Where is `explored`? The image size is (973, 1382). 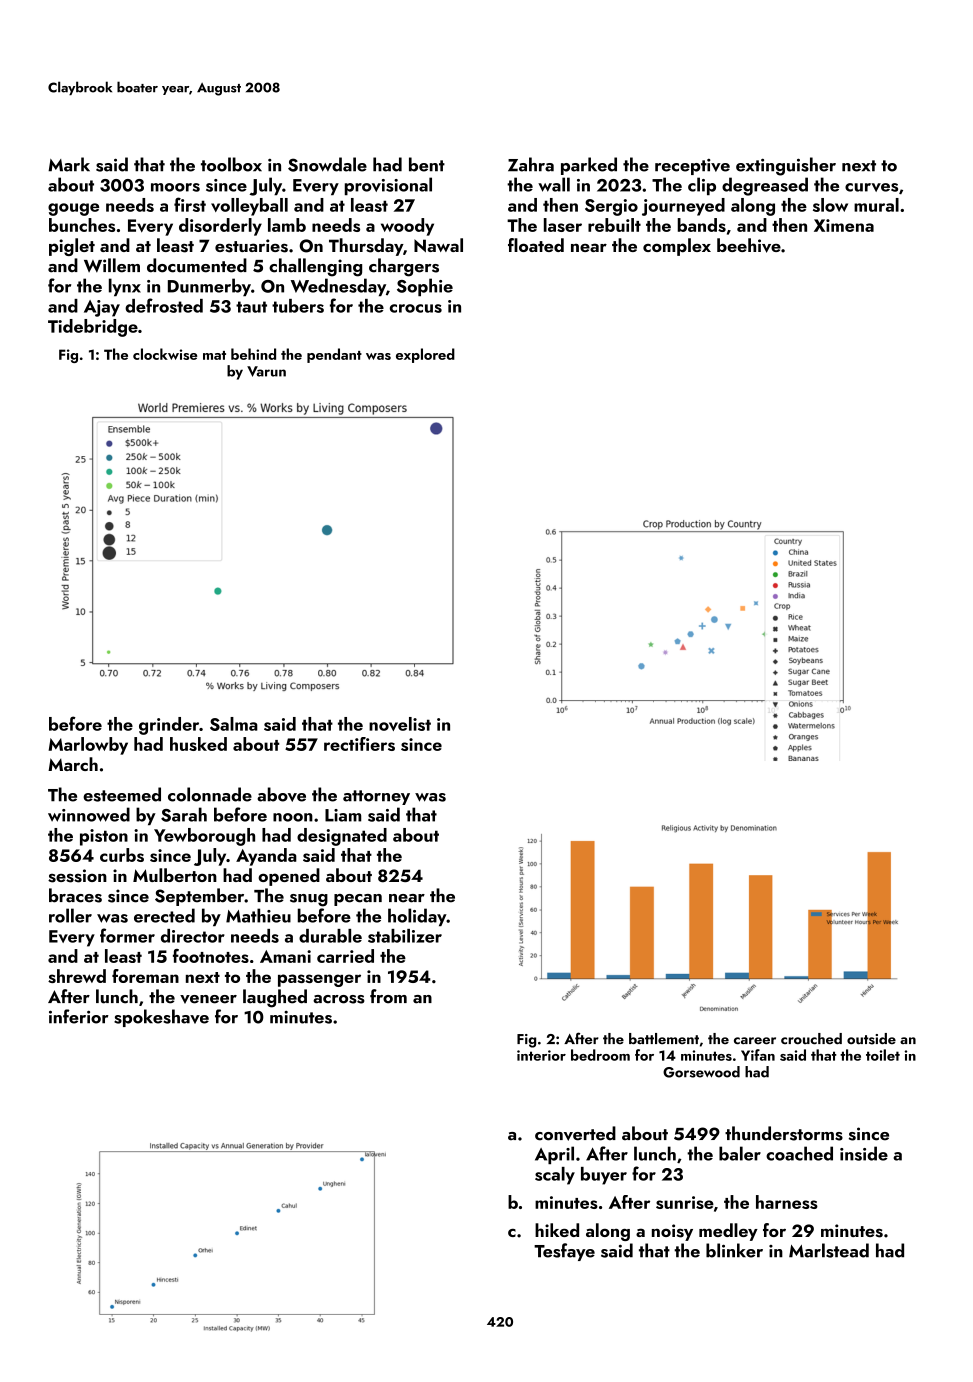 explored is located at coordinates (425, 355).
